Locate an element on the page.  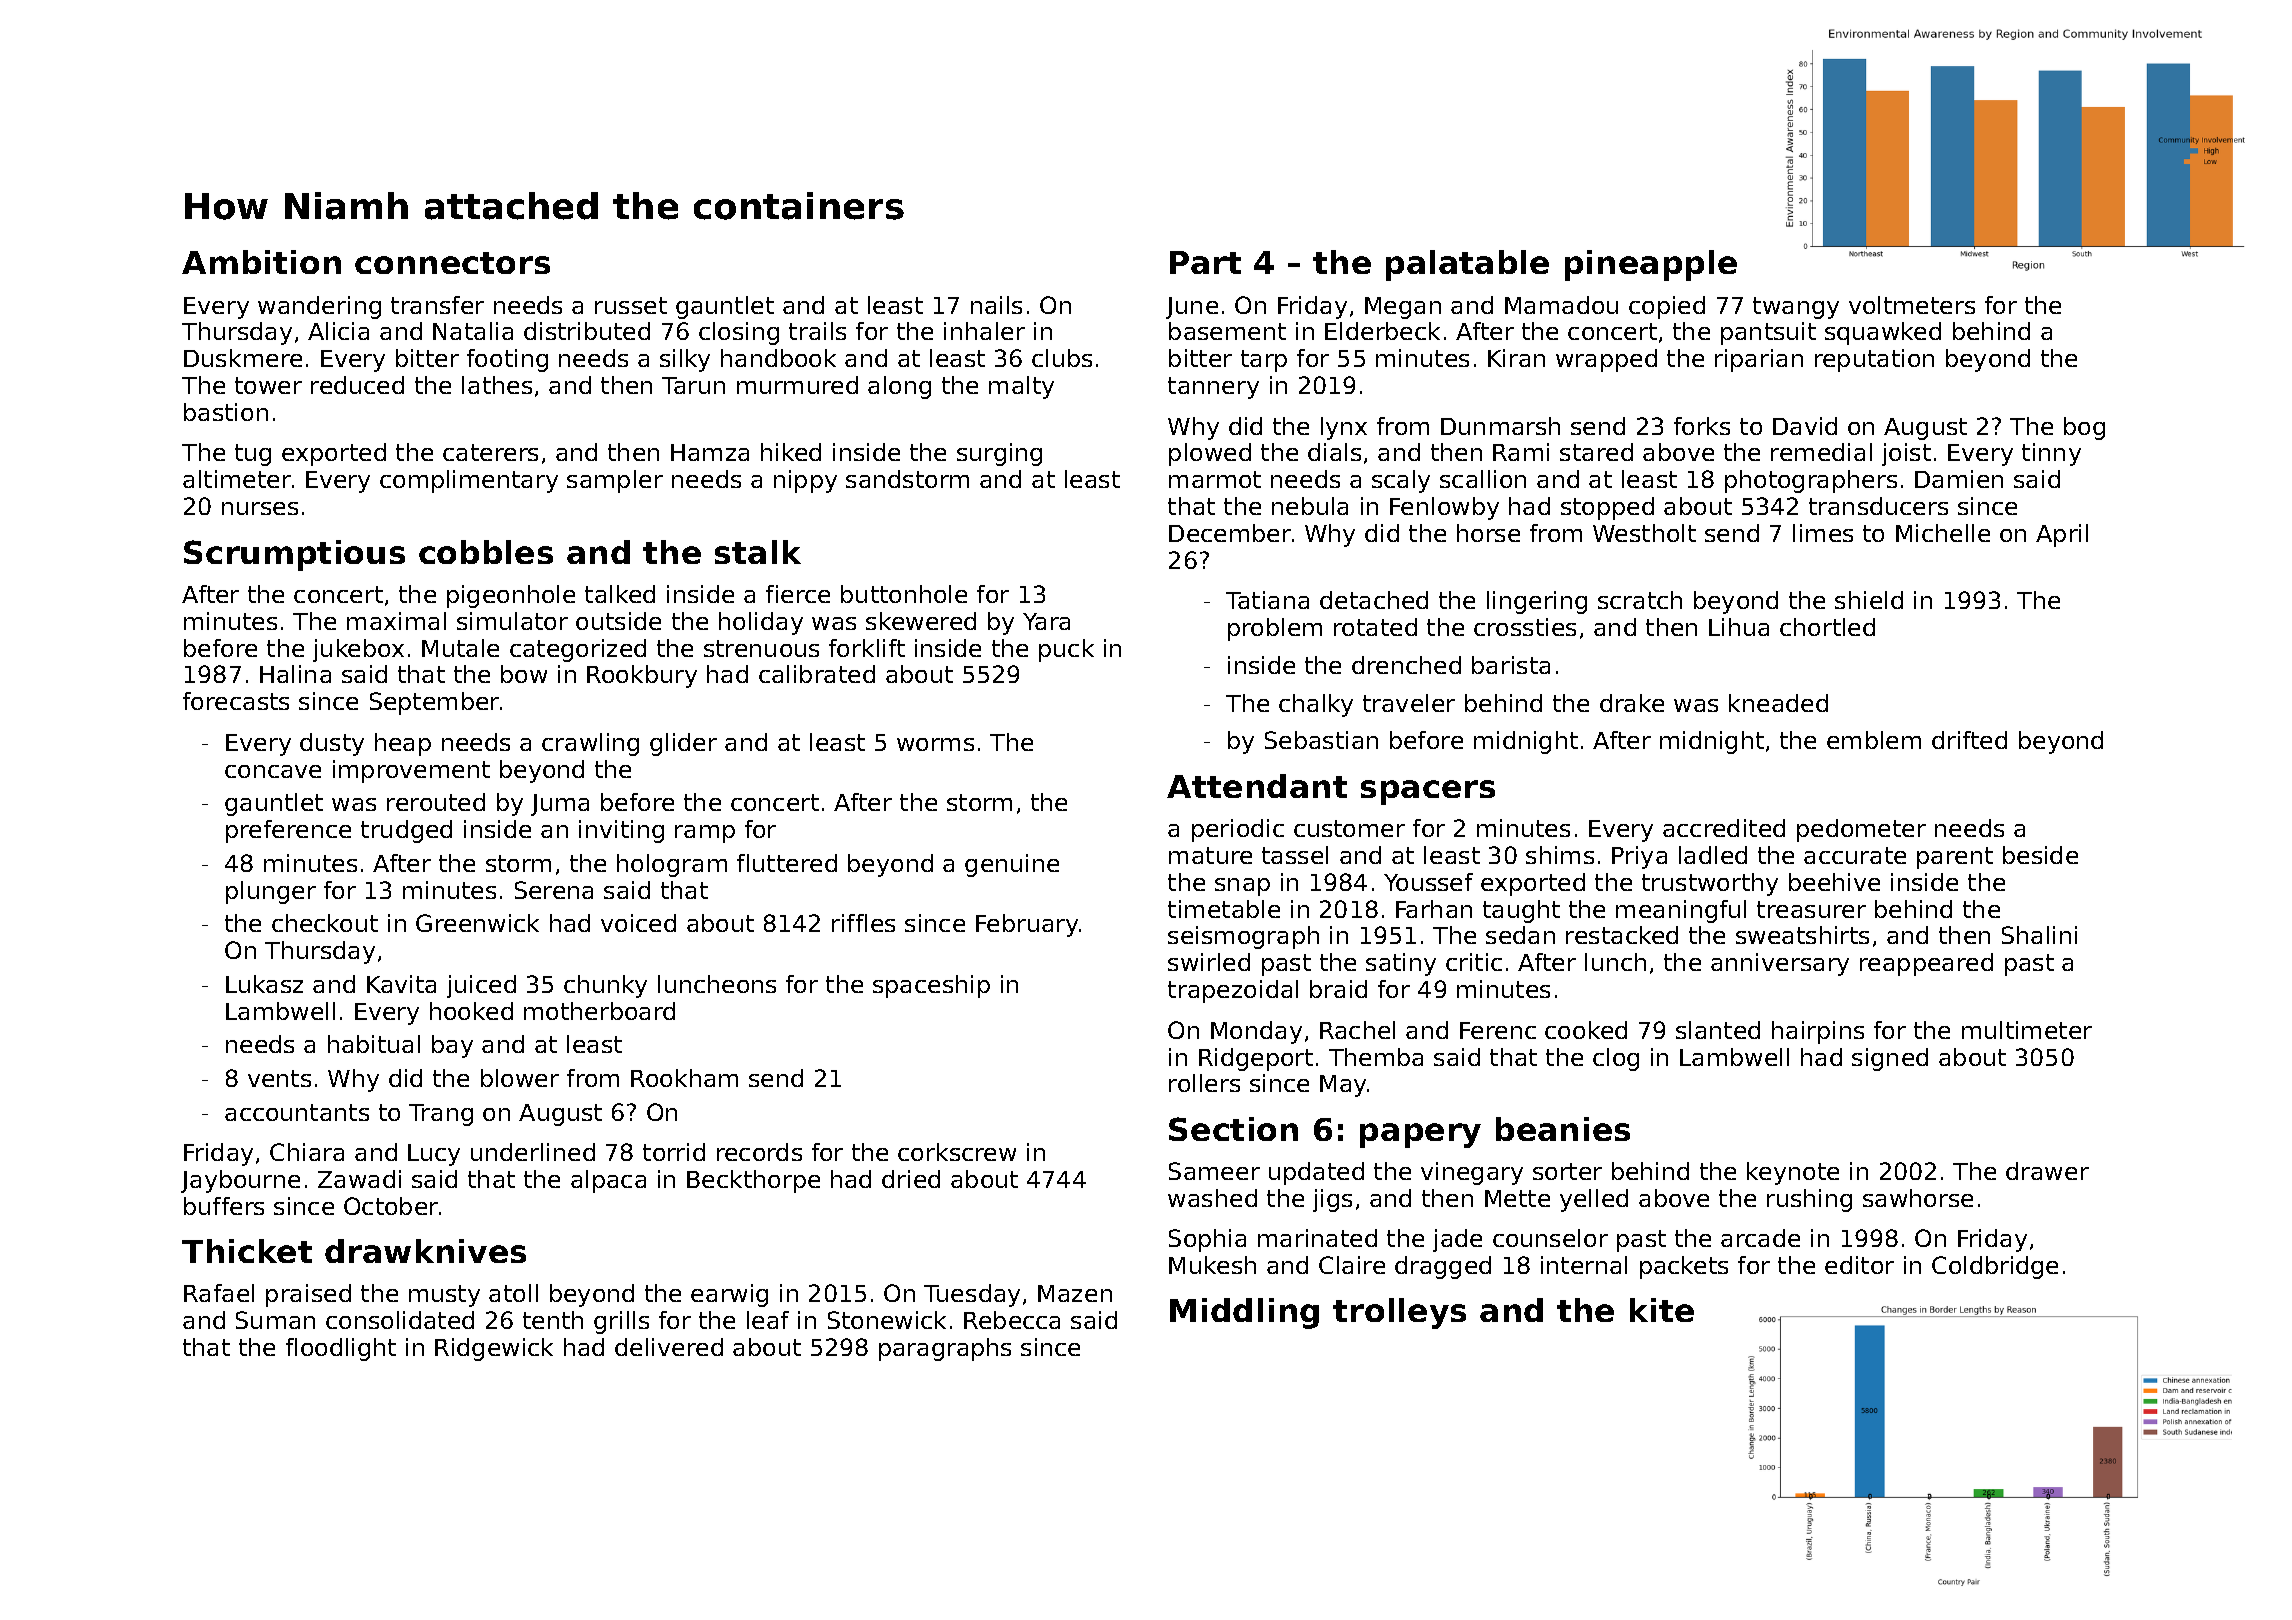
signed is located at coordinates (1890, 1059).
